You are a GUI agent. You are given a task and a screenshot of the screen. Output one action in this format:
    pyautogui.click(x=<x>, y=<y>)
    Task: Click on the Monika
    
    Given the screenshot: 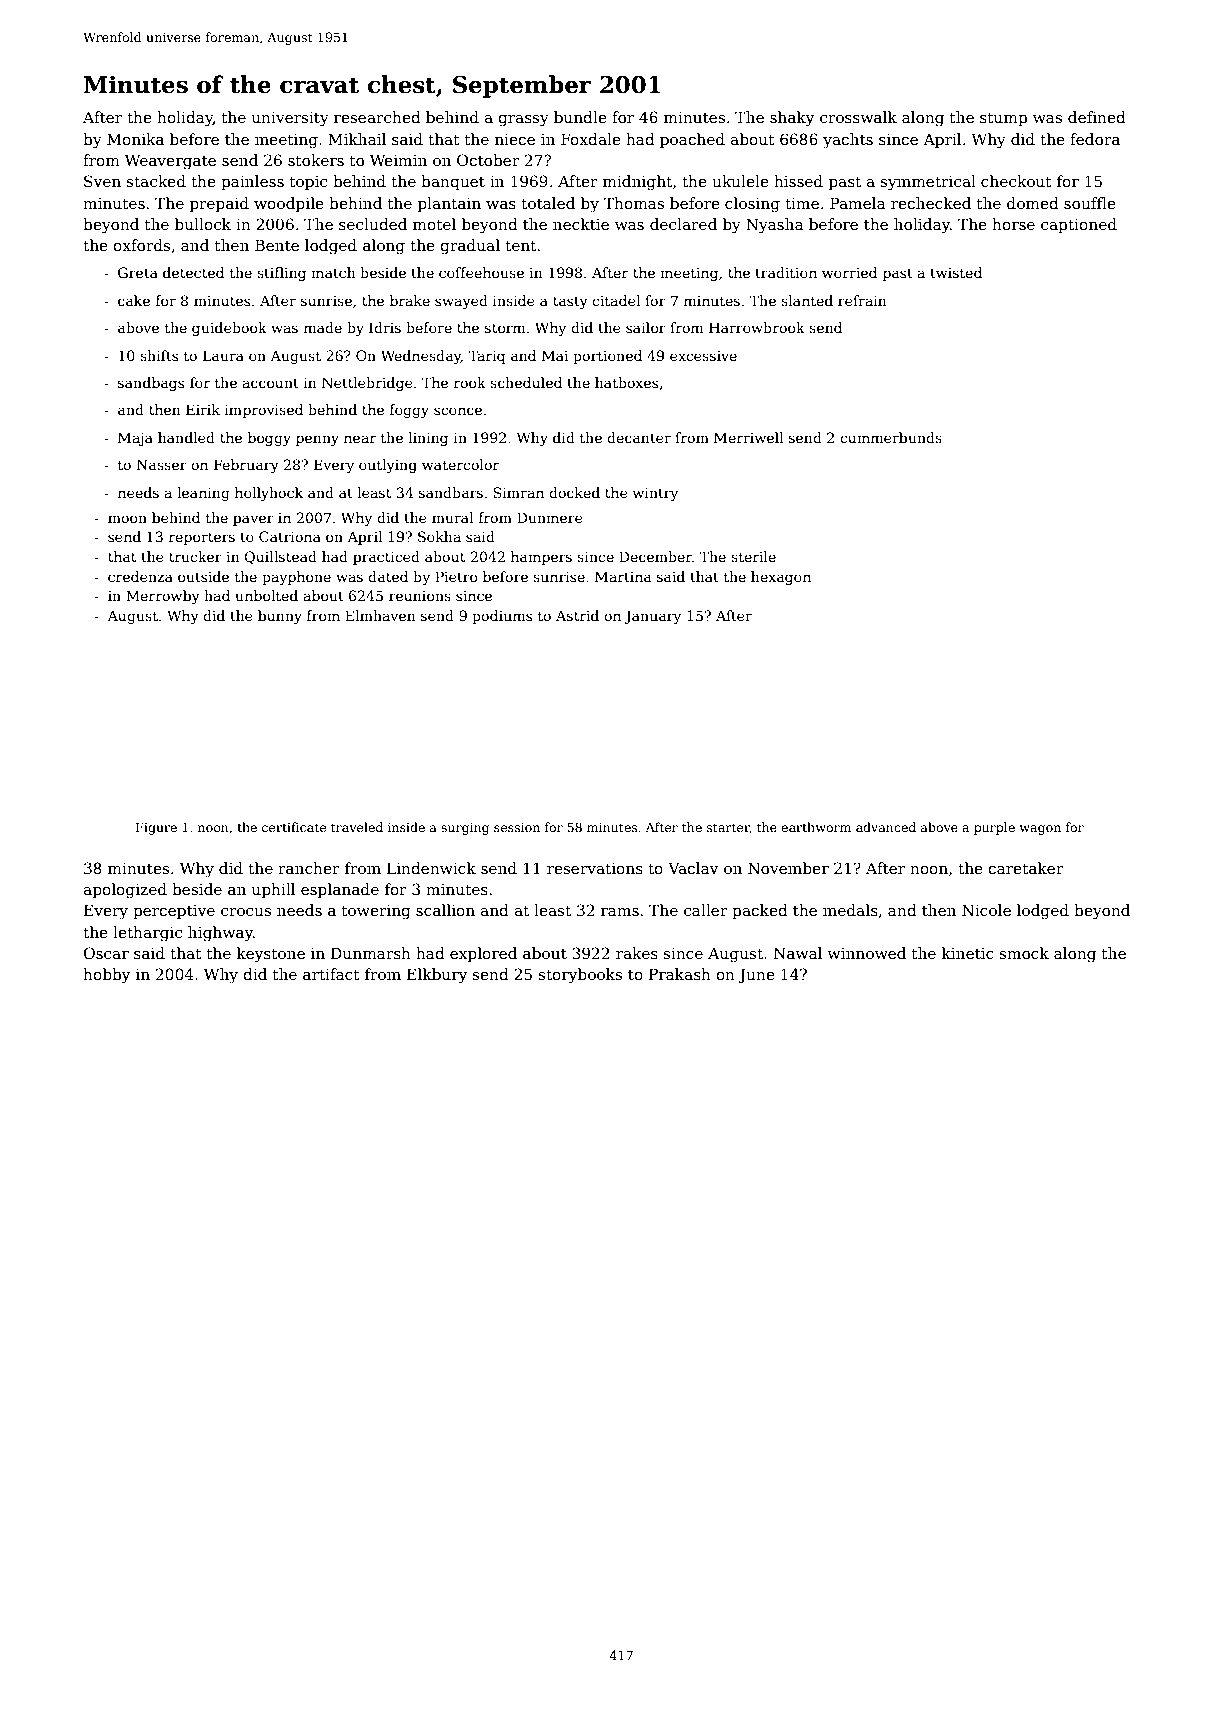 What is the action you would take?
    pyautogui.click(x=135, y=139)
